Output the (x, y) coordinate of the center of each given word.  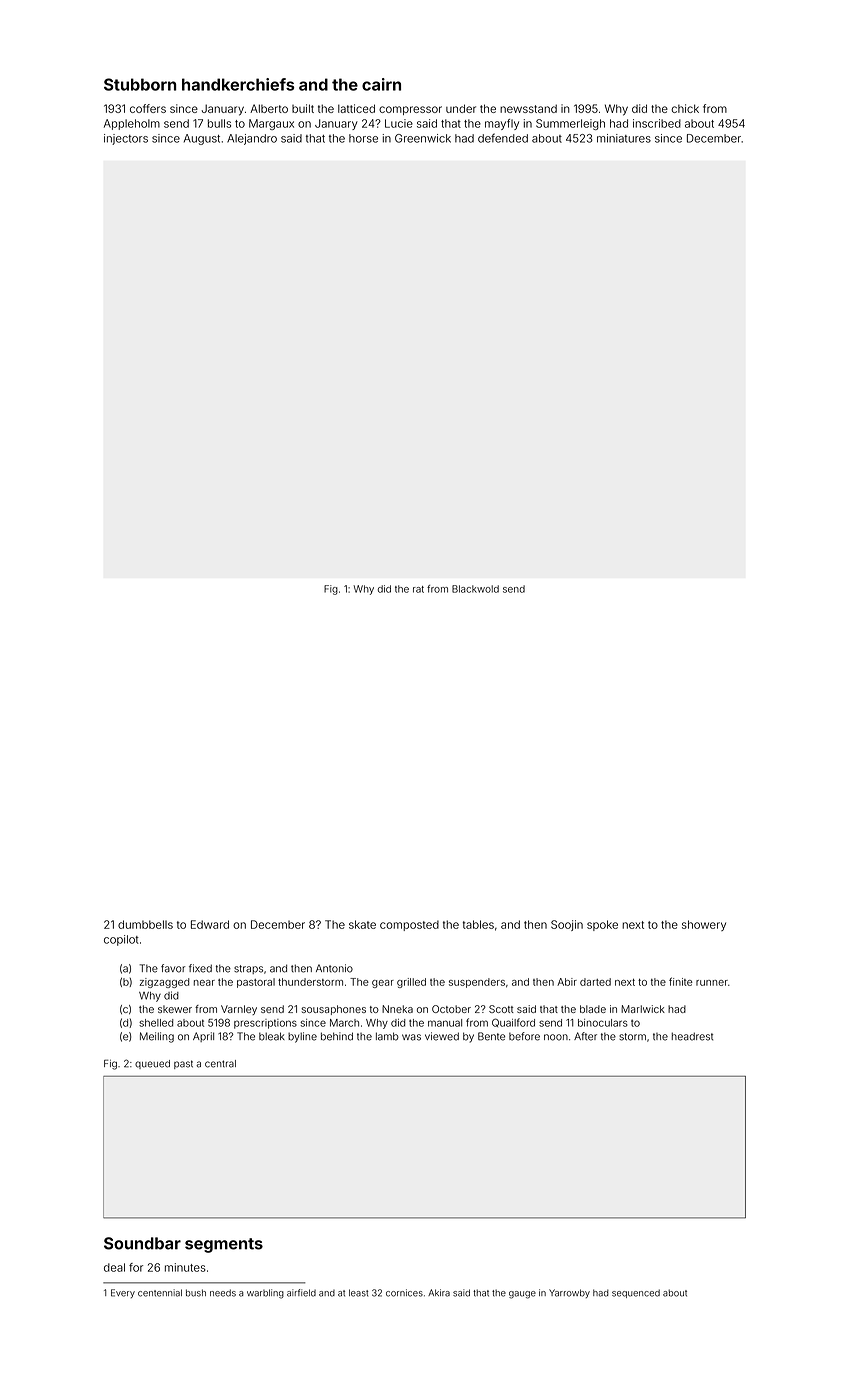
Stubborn (140, 84)
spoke (602, 925)
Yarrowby (569, 1293)
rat (418, 589)
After (585, 1036)
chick (685, 108)
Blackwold (475, 589)
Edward (210, 924)
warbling (265, 1294)
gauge (522, 1295)
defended (503, 138)
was (411, 1037)
